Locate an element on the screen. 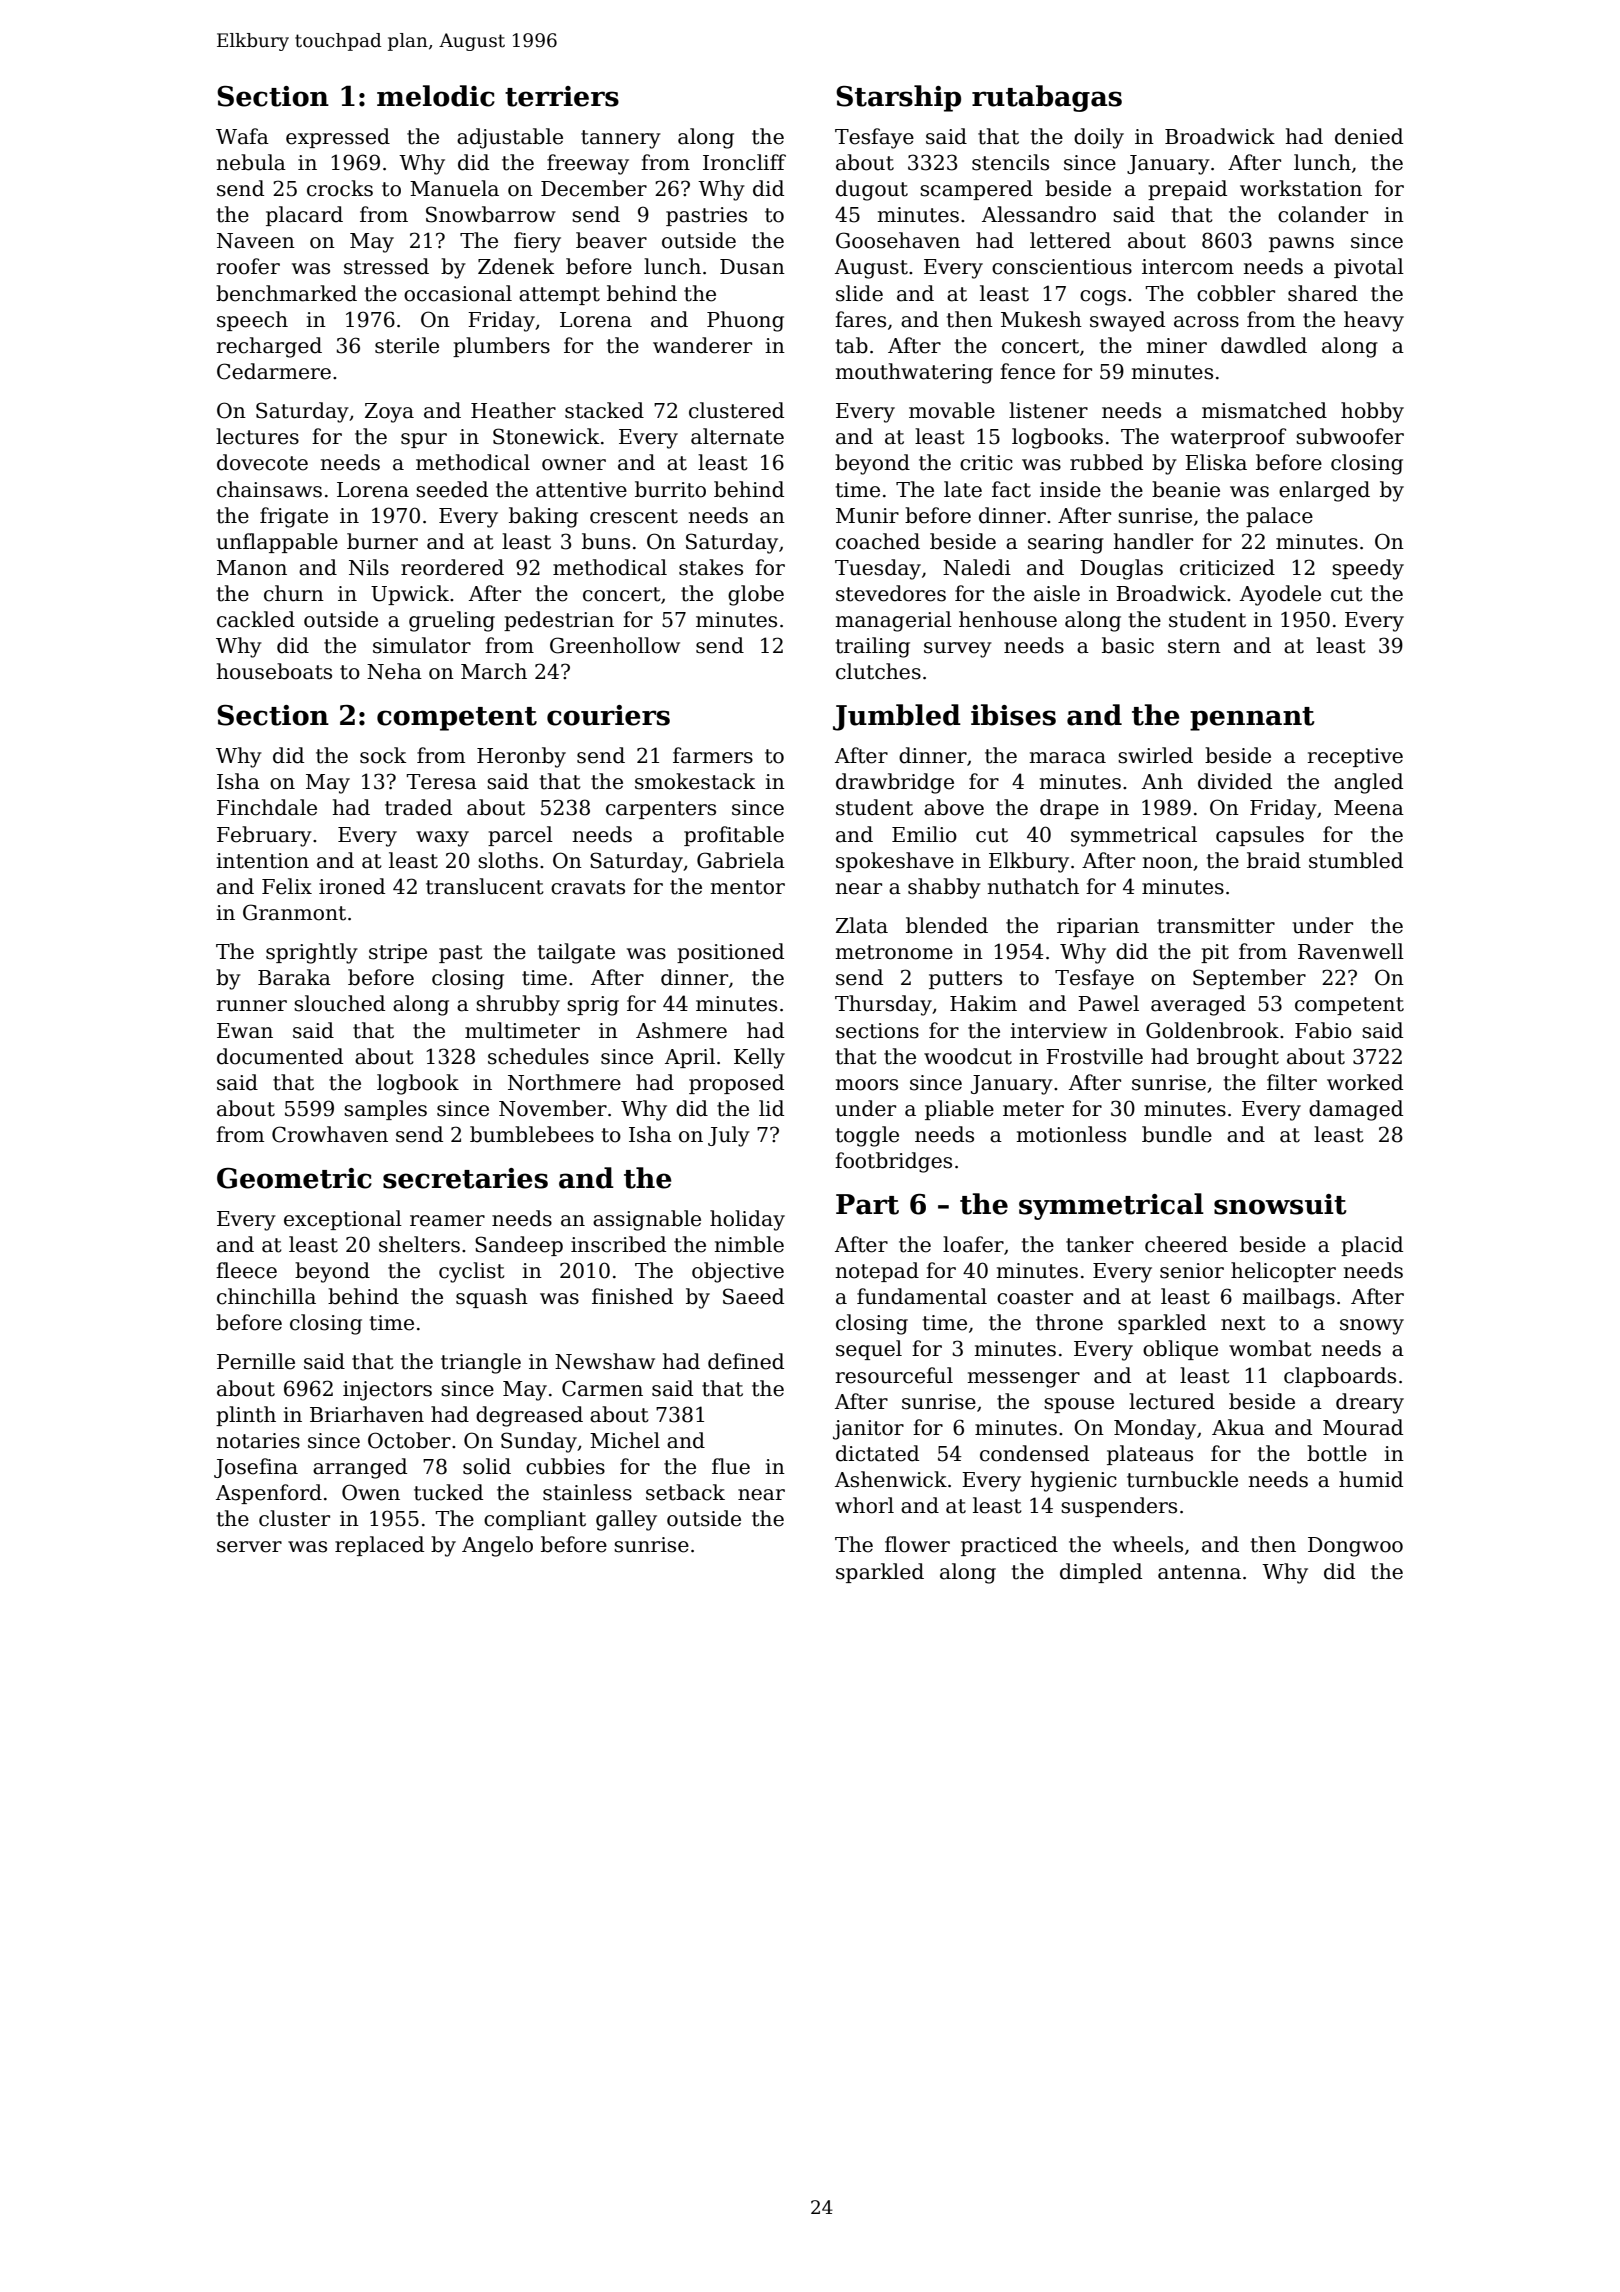 This screenshot has width=1620, height=2292. stripe is located at coordinates (398, 953).
